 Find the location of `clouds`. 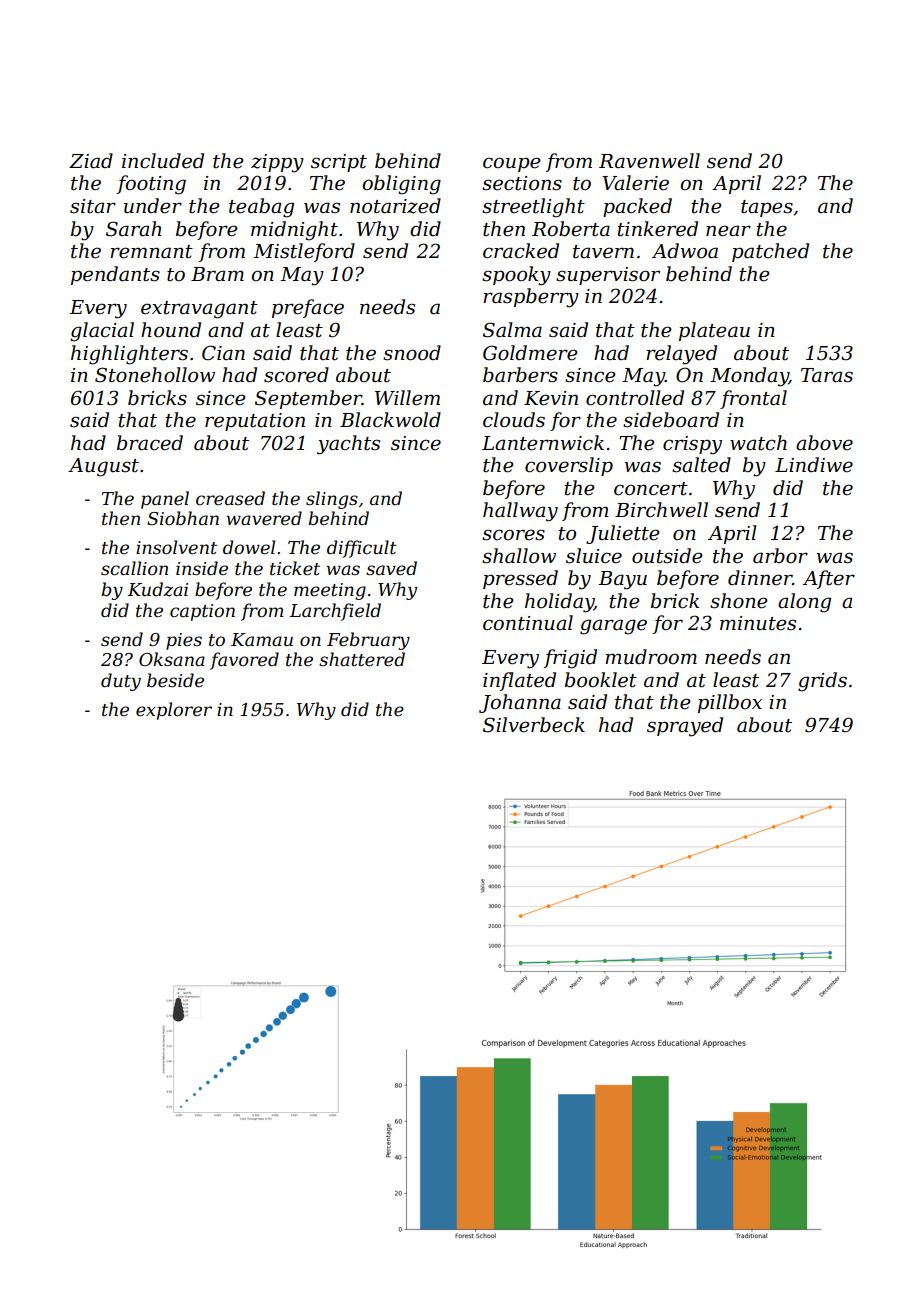

clouds is located at coordinates (514, 420).
